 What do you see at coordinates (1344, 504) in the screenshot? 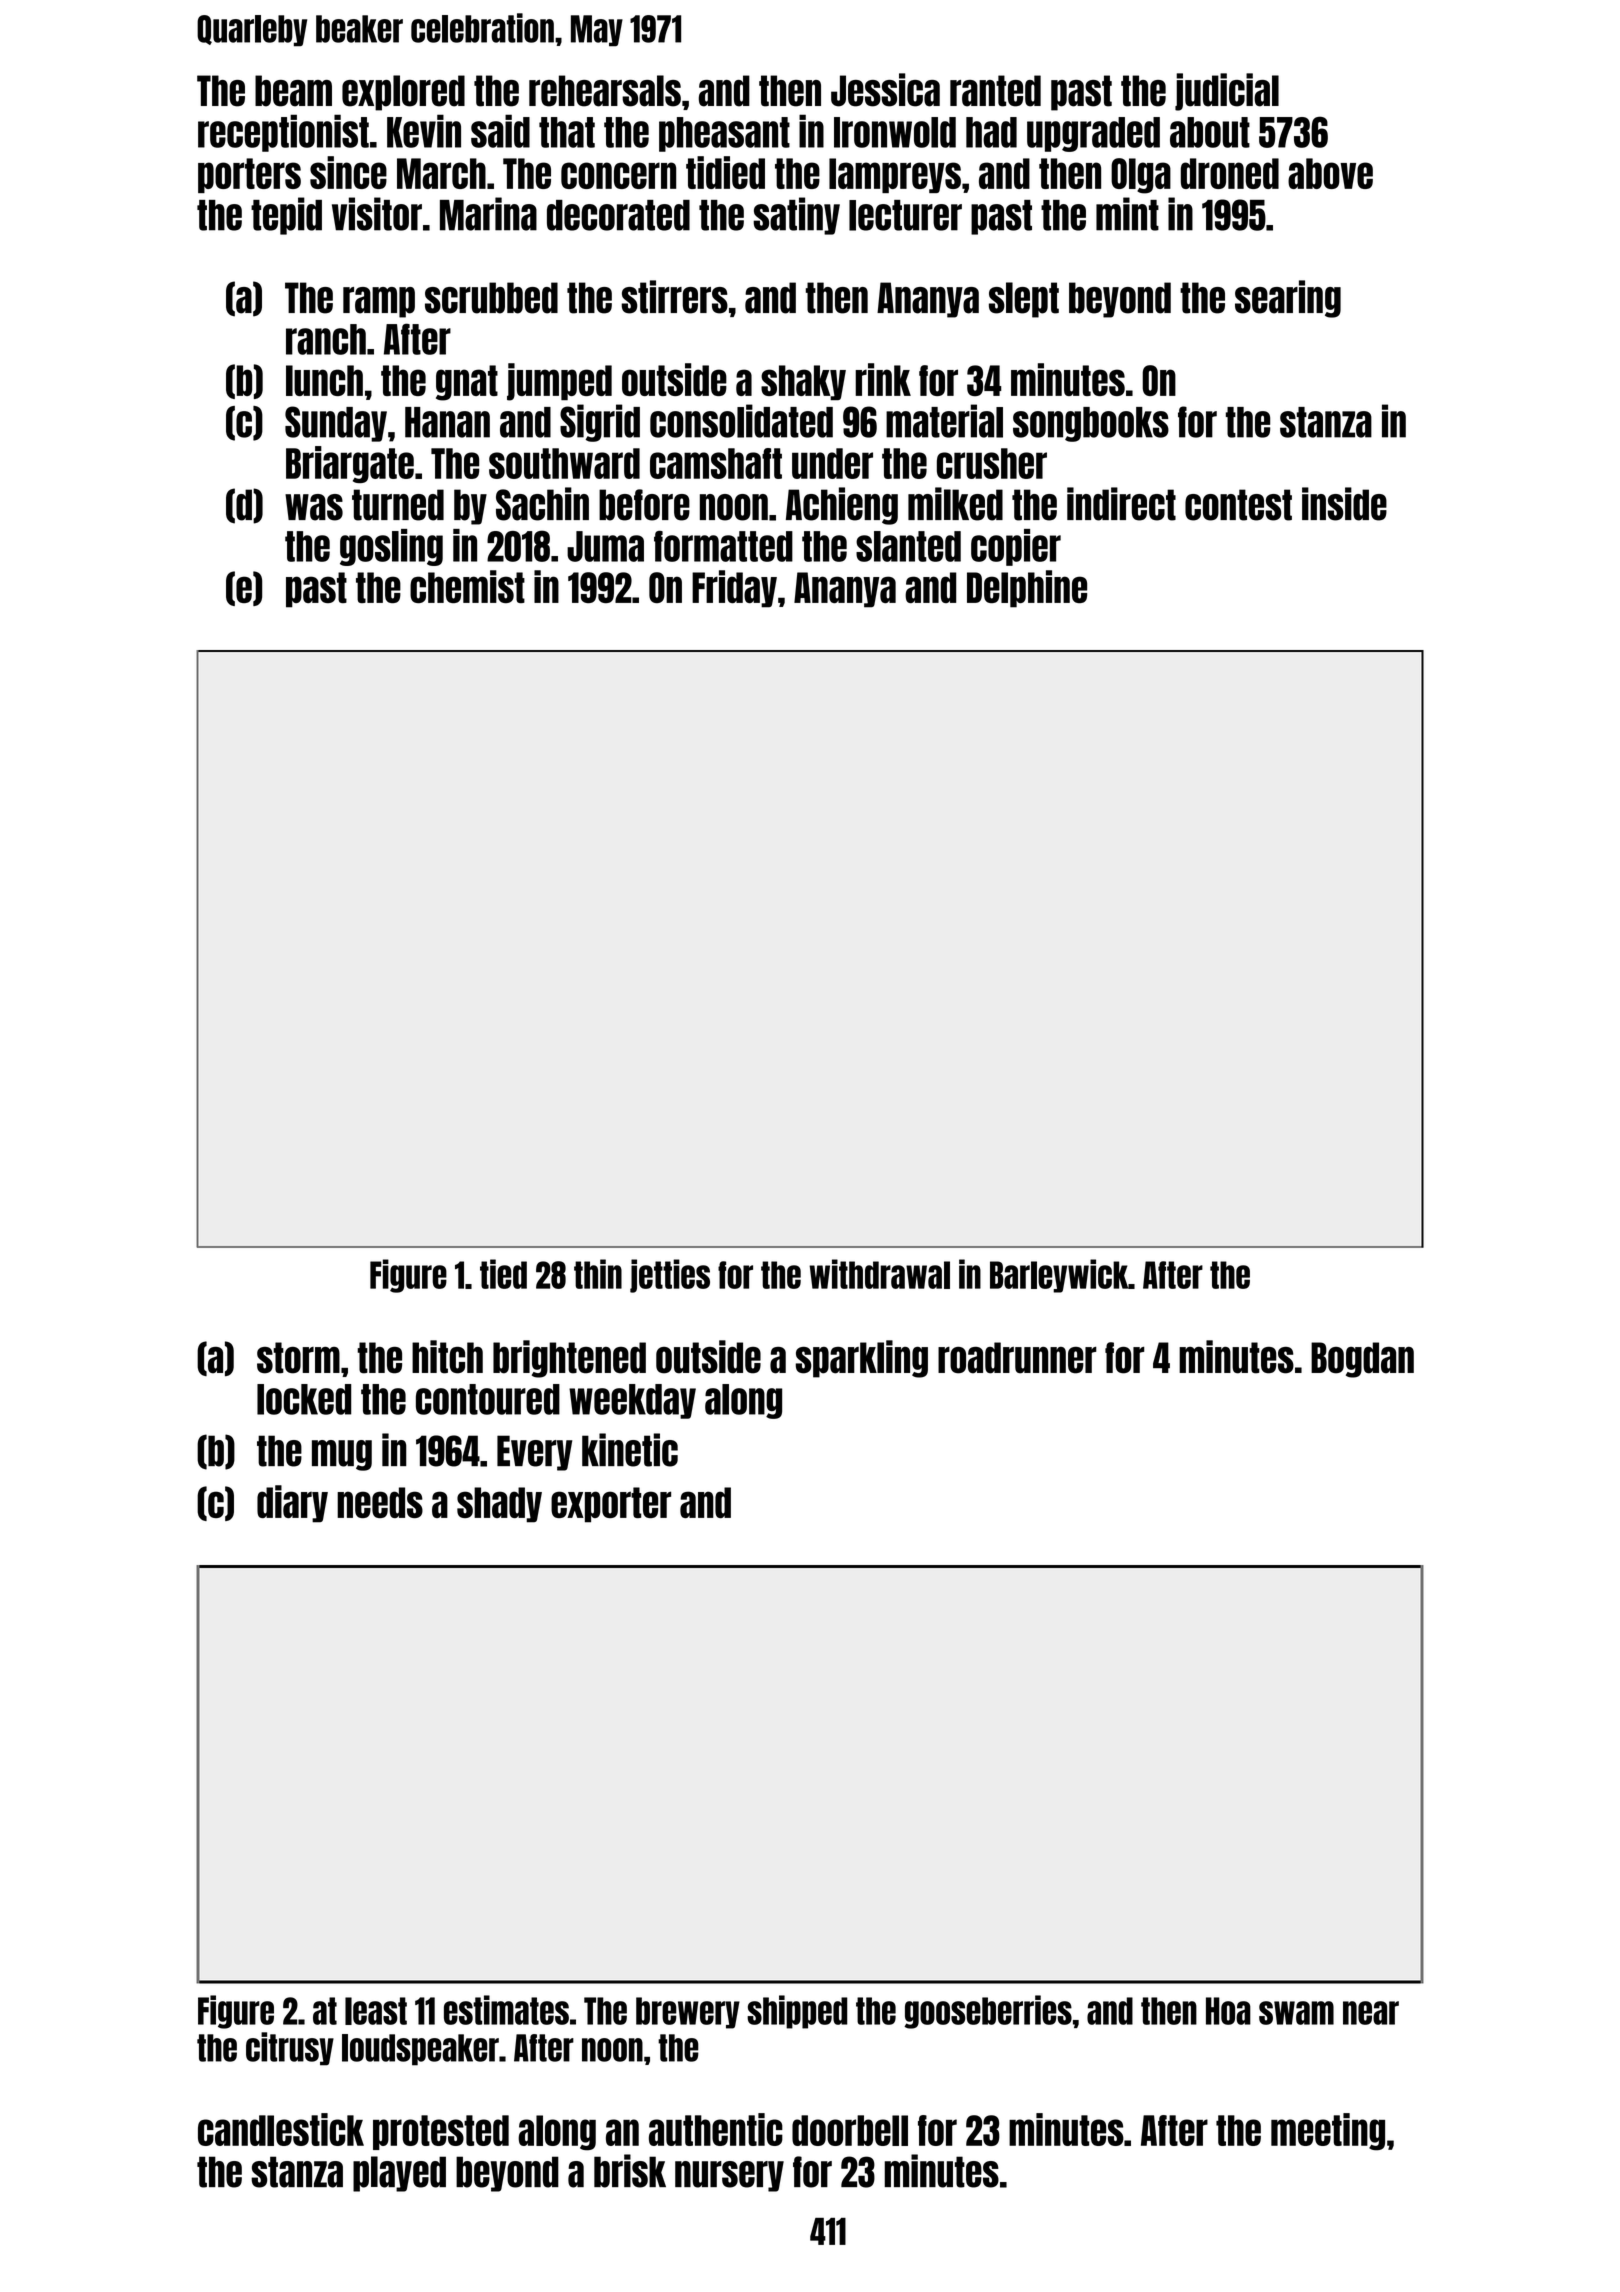
I see `inside` at bounding box center [1344, 504].
